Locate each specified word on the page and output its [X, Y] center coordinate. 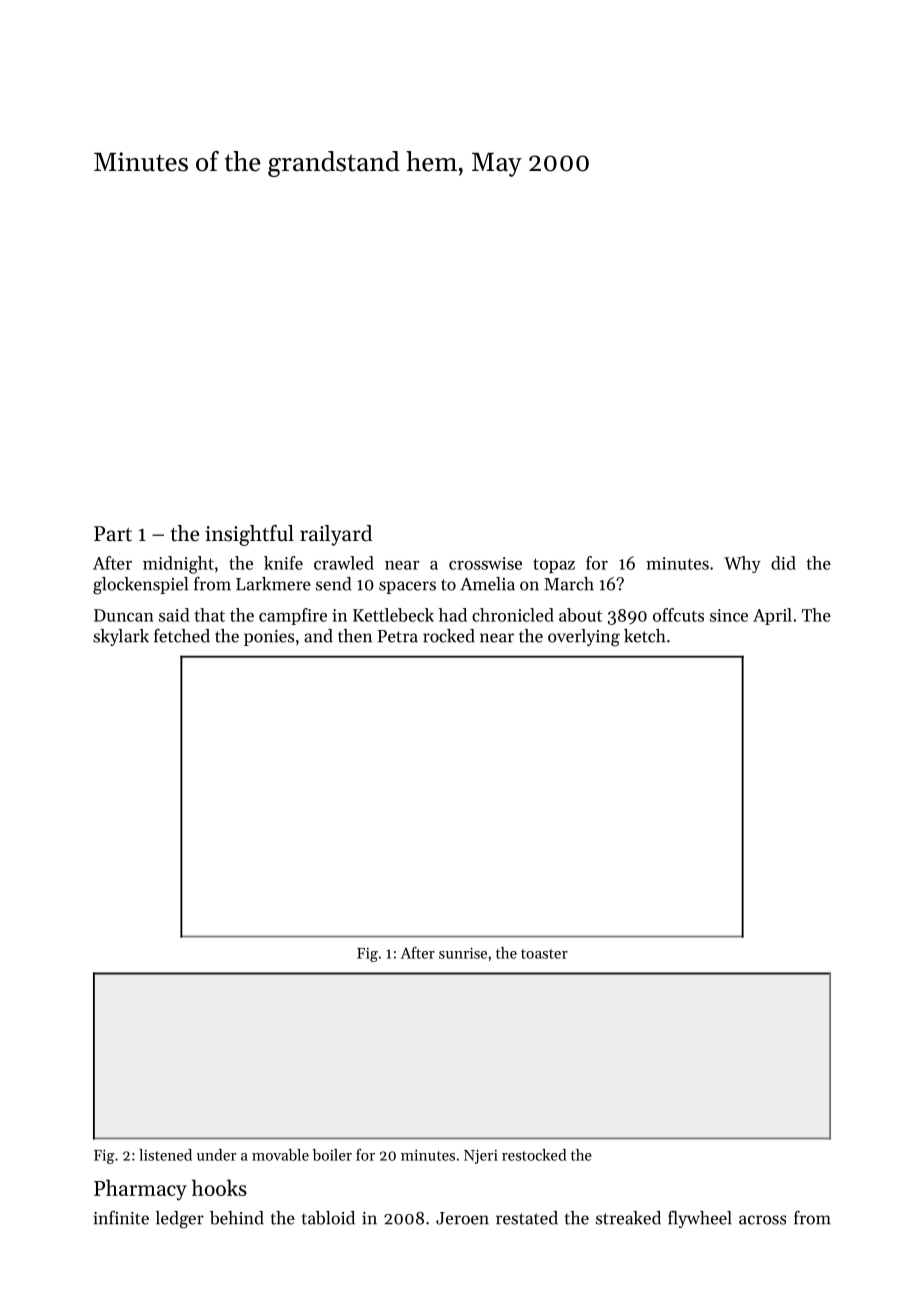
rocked [449, 636]
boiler [332, 1155]
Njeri [481, 1156]
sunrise [463, 953]
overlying [584, 638]
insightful [249, 535]
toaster [544, 954]
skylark [121, 637]
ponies [269, 638]
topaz [554, 565]
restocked [534, 1155]
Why [742, 564]
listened [165, 1155]
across [762, 1220]
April [772, 616]
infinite [121, 1218]
